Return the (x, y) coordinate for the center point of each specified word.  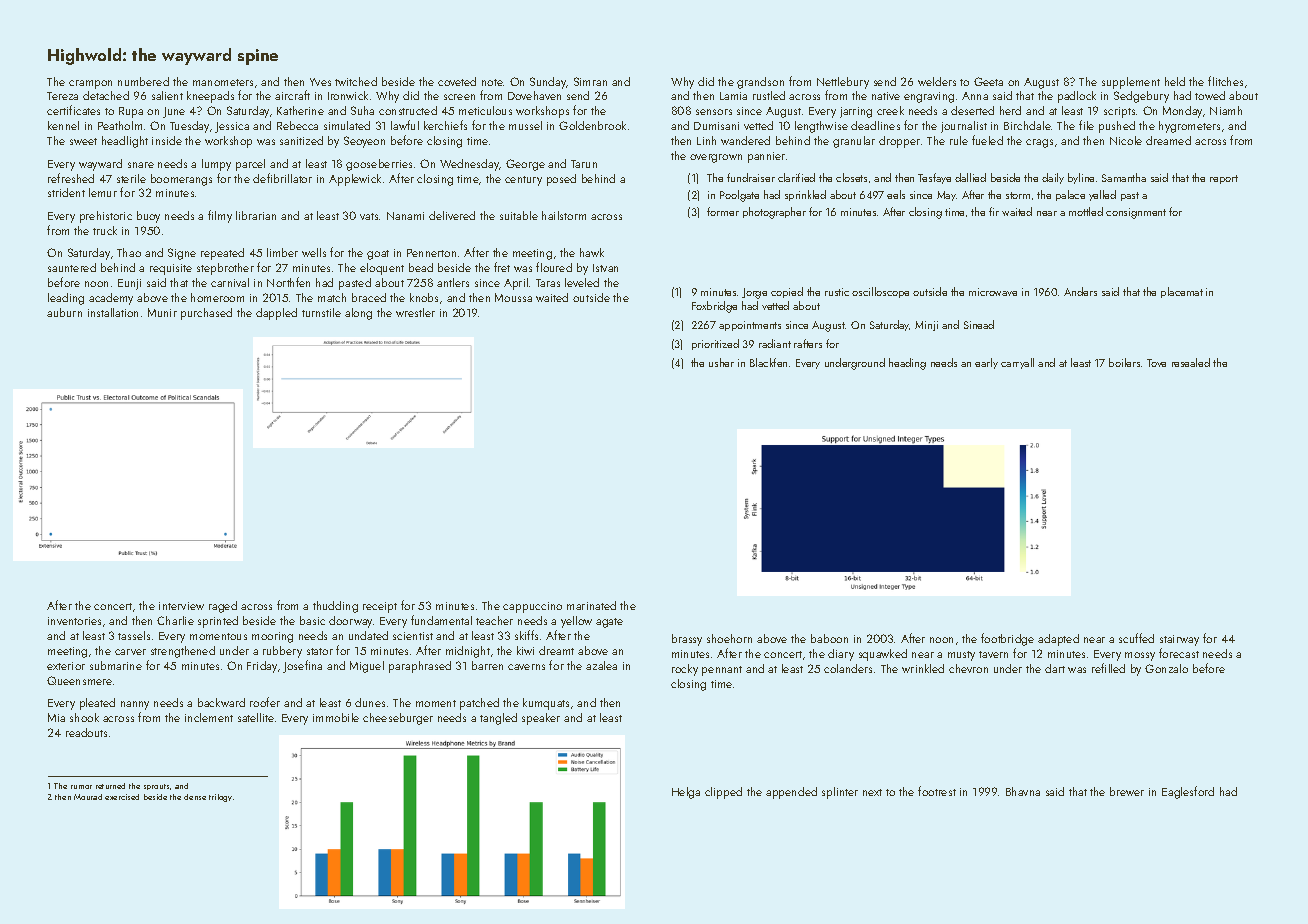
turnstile (321, 312)
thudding (335, 607)
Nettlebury (843, 83)
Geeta (988, 81)
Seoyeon (364, 142)
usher (721, 362)
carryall (1017, 363)
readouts (86, 732)
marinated (591, 605)
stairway (1179, 640)
